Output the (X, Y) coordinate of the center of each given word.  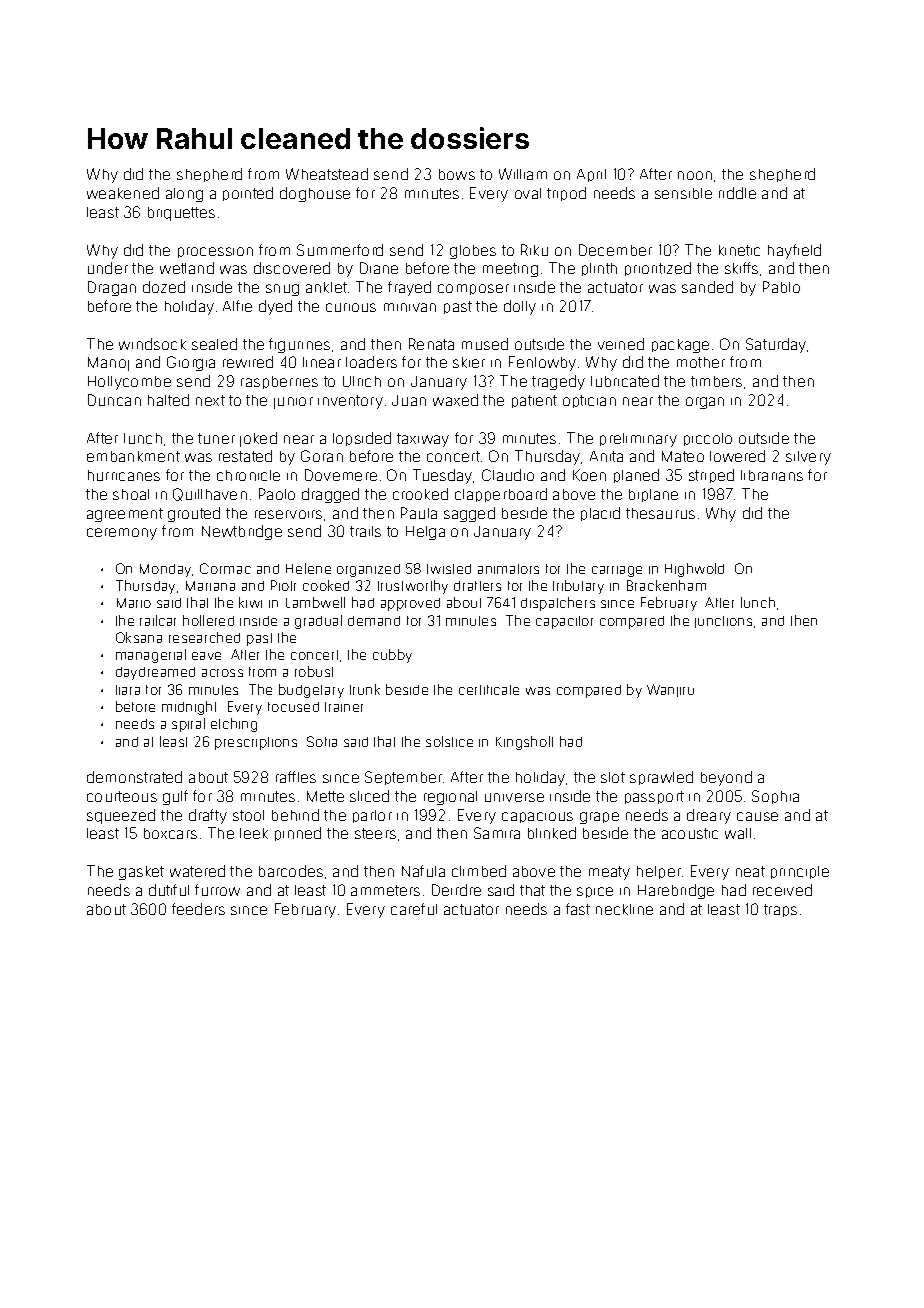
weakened (123, 193)
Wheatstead (327, 174)
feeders (198, 909)
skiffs (741, 268)
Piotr (283, 585)
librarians (772, 475)
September (403, 778)
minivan (410, 307)
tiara (128, 690)
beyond (726, 778)
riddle (737, 193)
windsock (152, 344)
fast (578, 909)
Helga (425, 533)
